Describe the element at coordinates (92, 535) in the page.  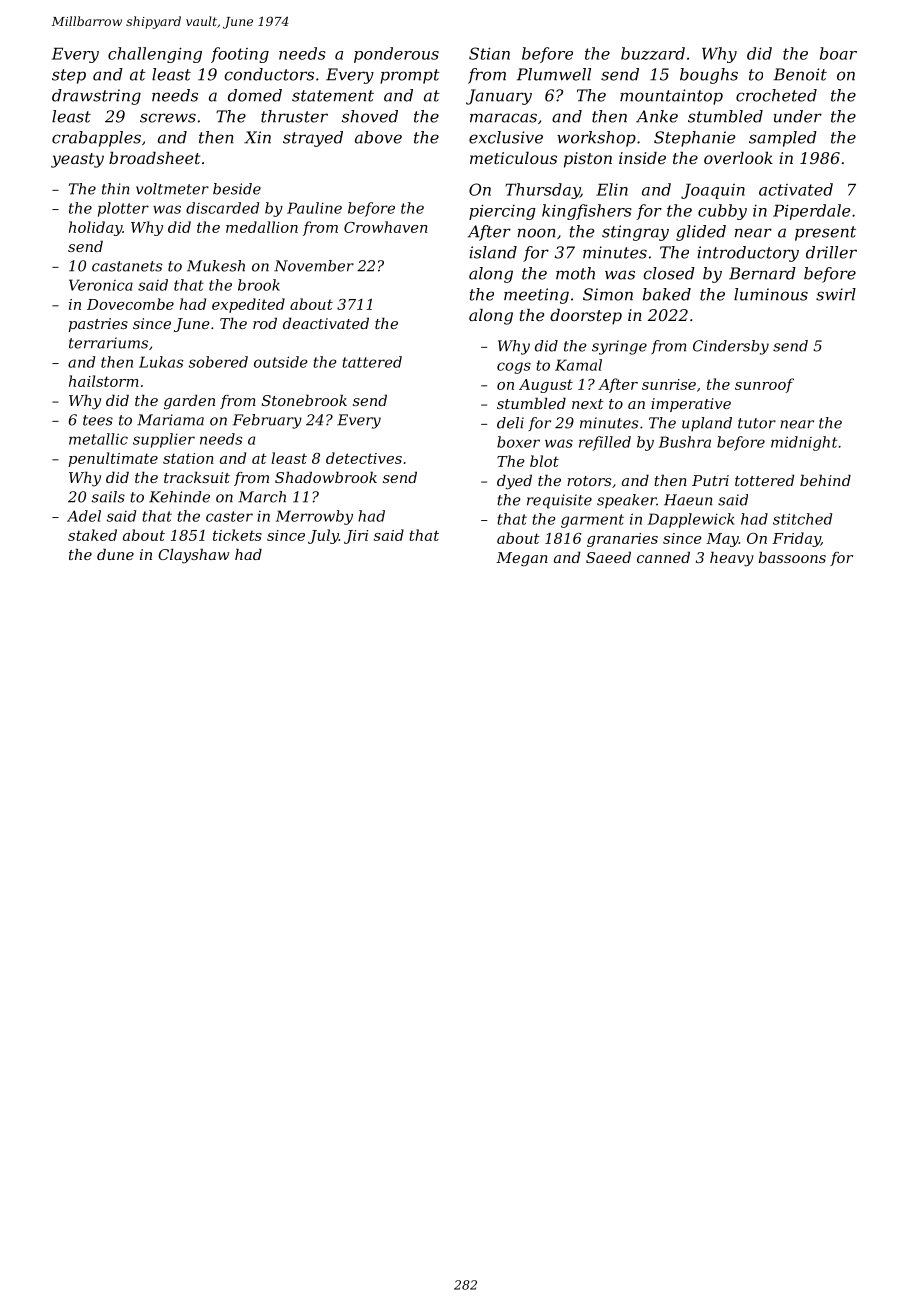
I see `staked` at that location.
